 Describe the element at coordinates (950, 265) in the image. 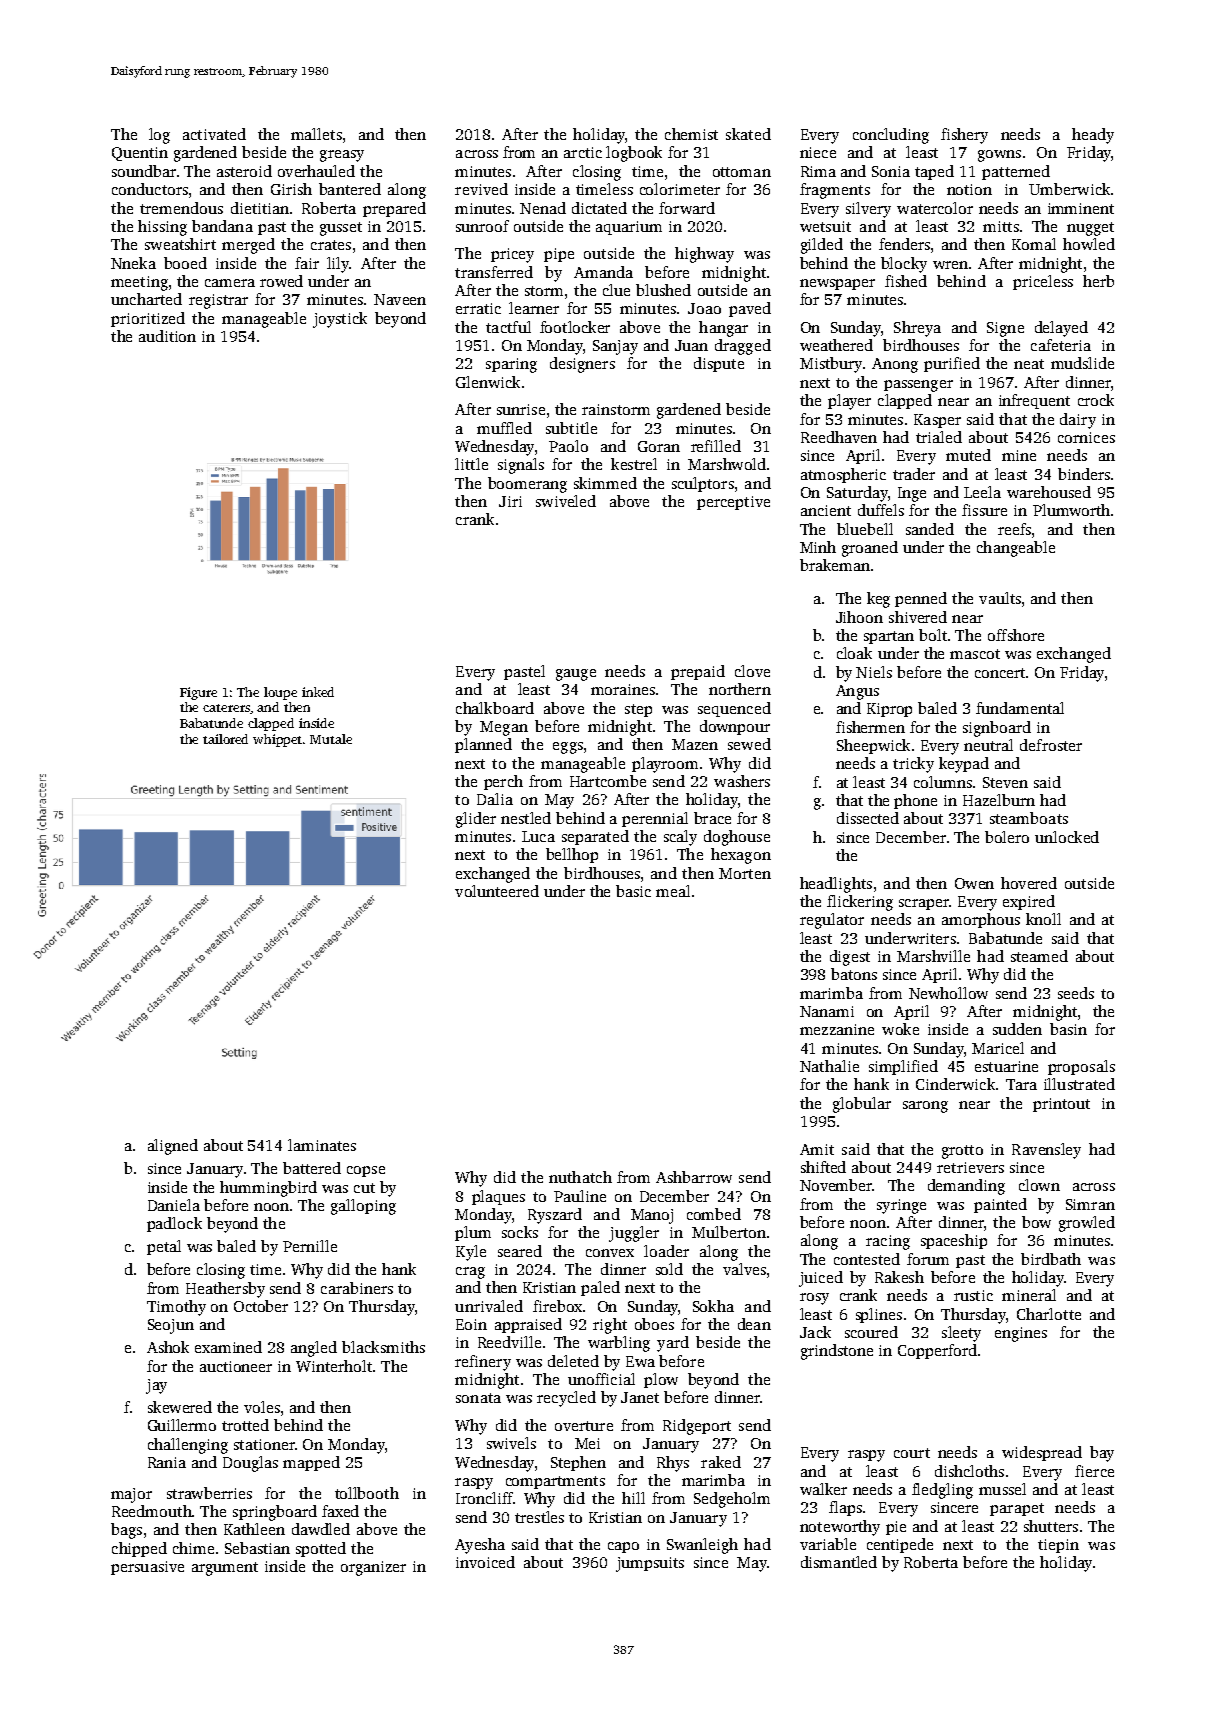

I see `wren` at that location.
